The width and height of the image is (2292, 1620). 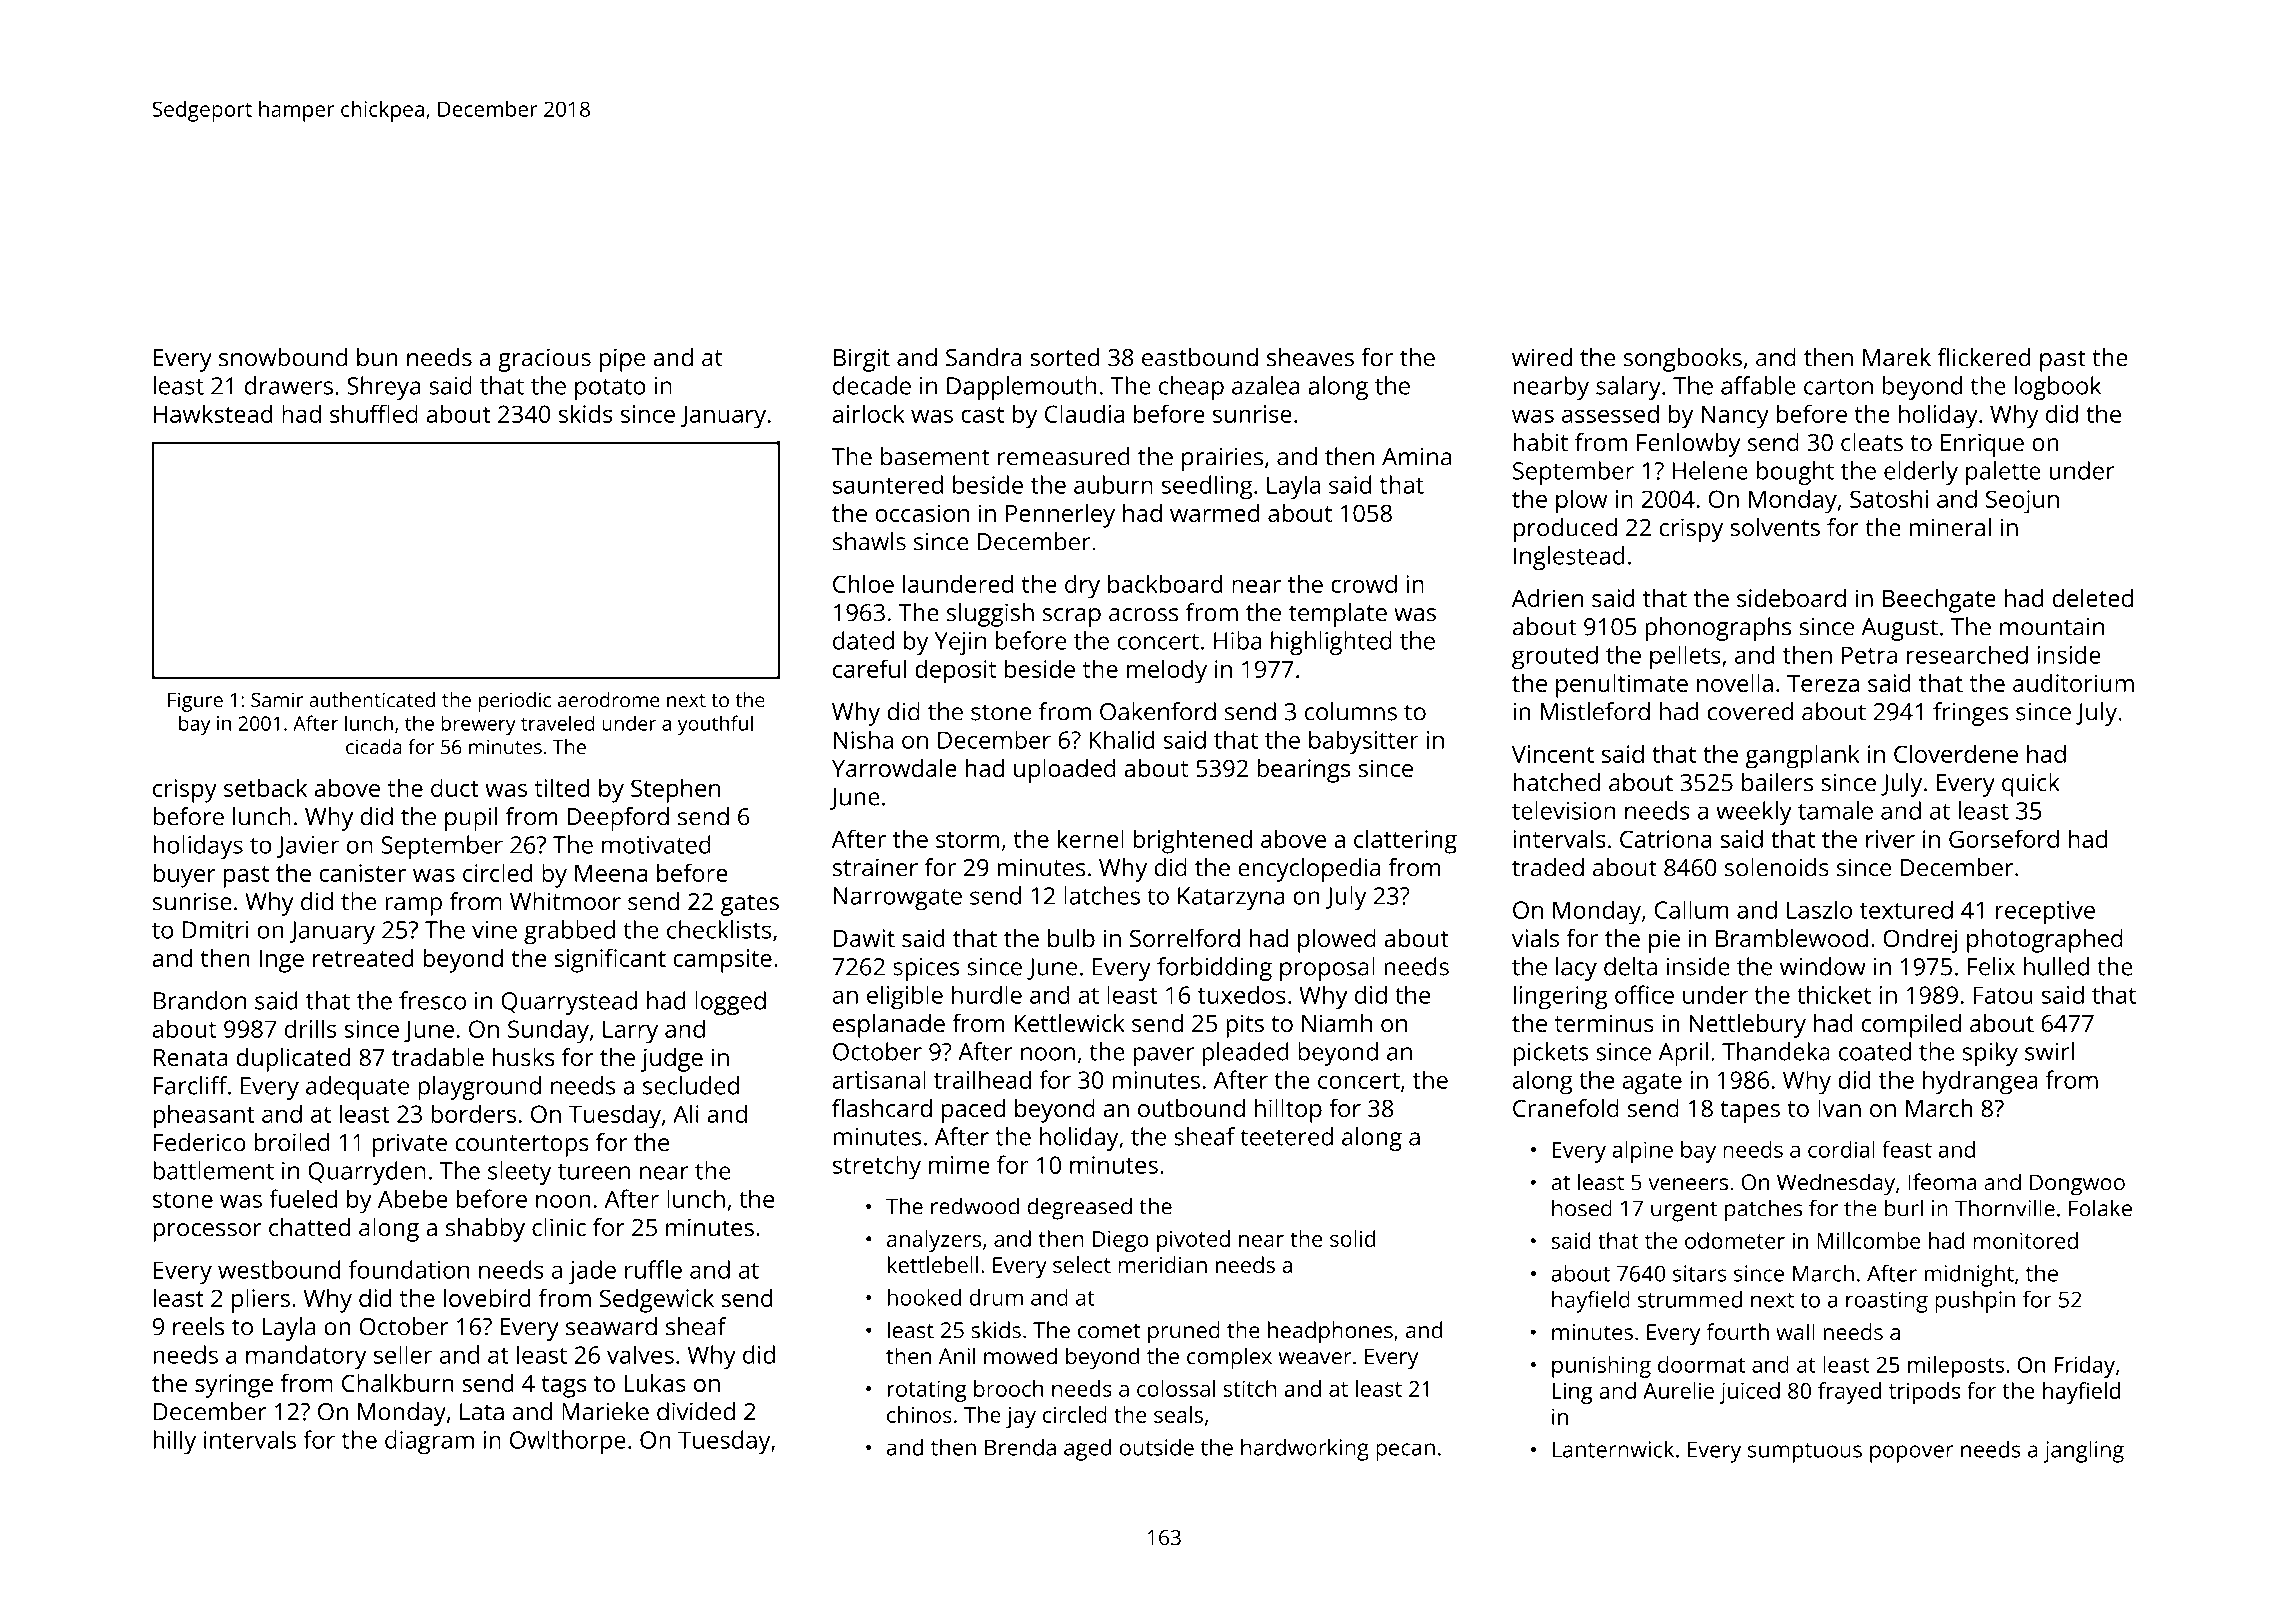 What do you see at coordinates (1192, 841) in the image?
I see `brightened` at bounding box center [1192, 841].
